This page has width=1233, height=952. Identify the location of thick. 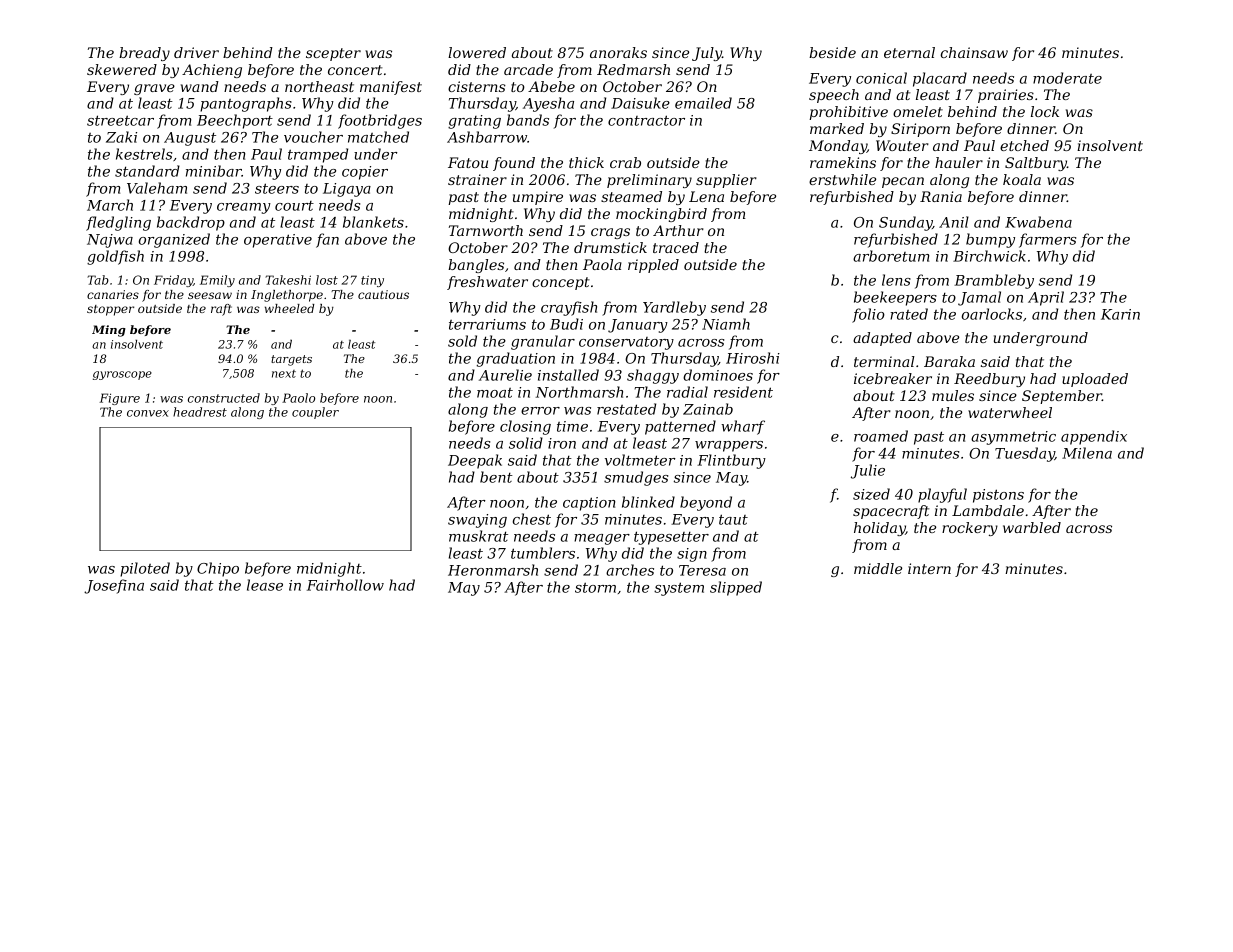
(586, 162).
